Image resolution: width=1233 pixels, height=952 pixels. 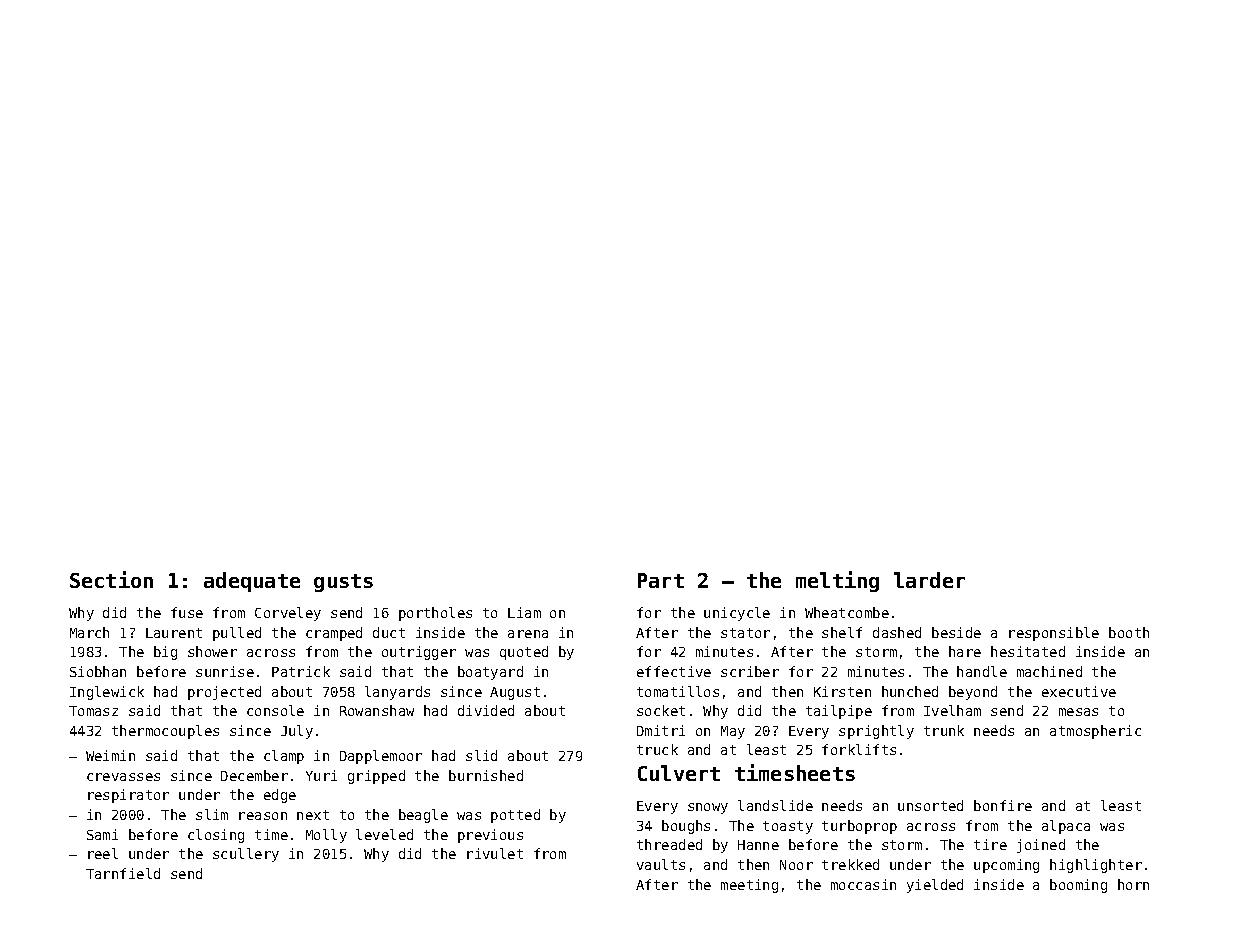 I want to click on atmospheric, so click(x=1095, y=732).
